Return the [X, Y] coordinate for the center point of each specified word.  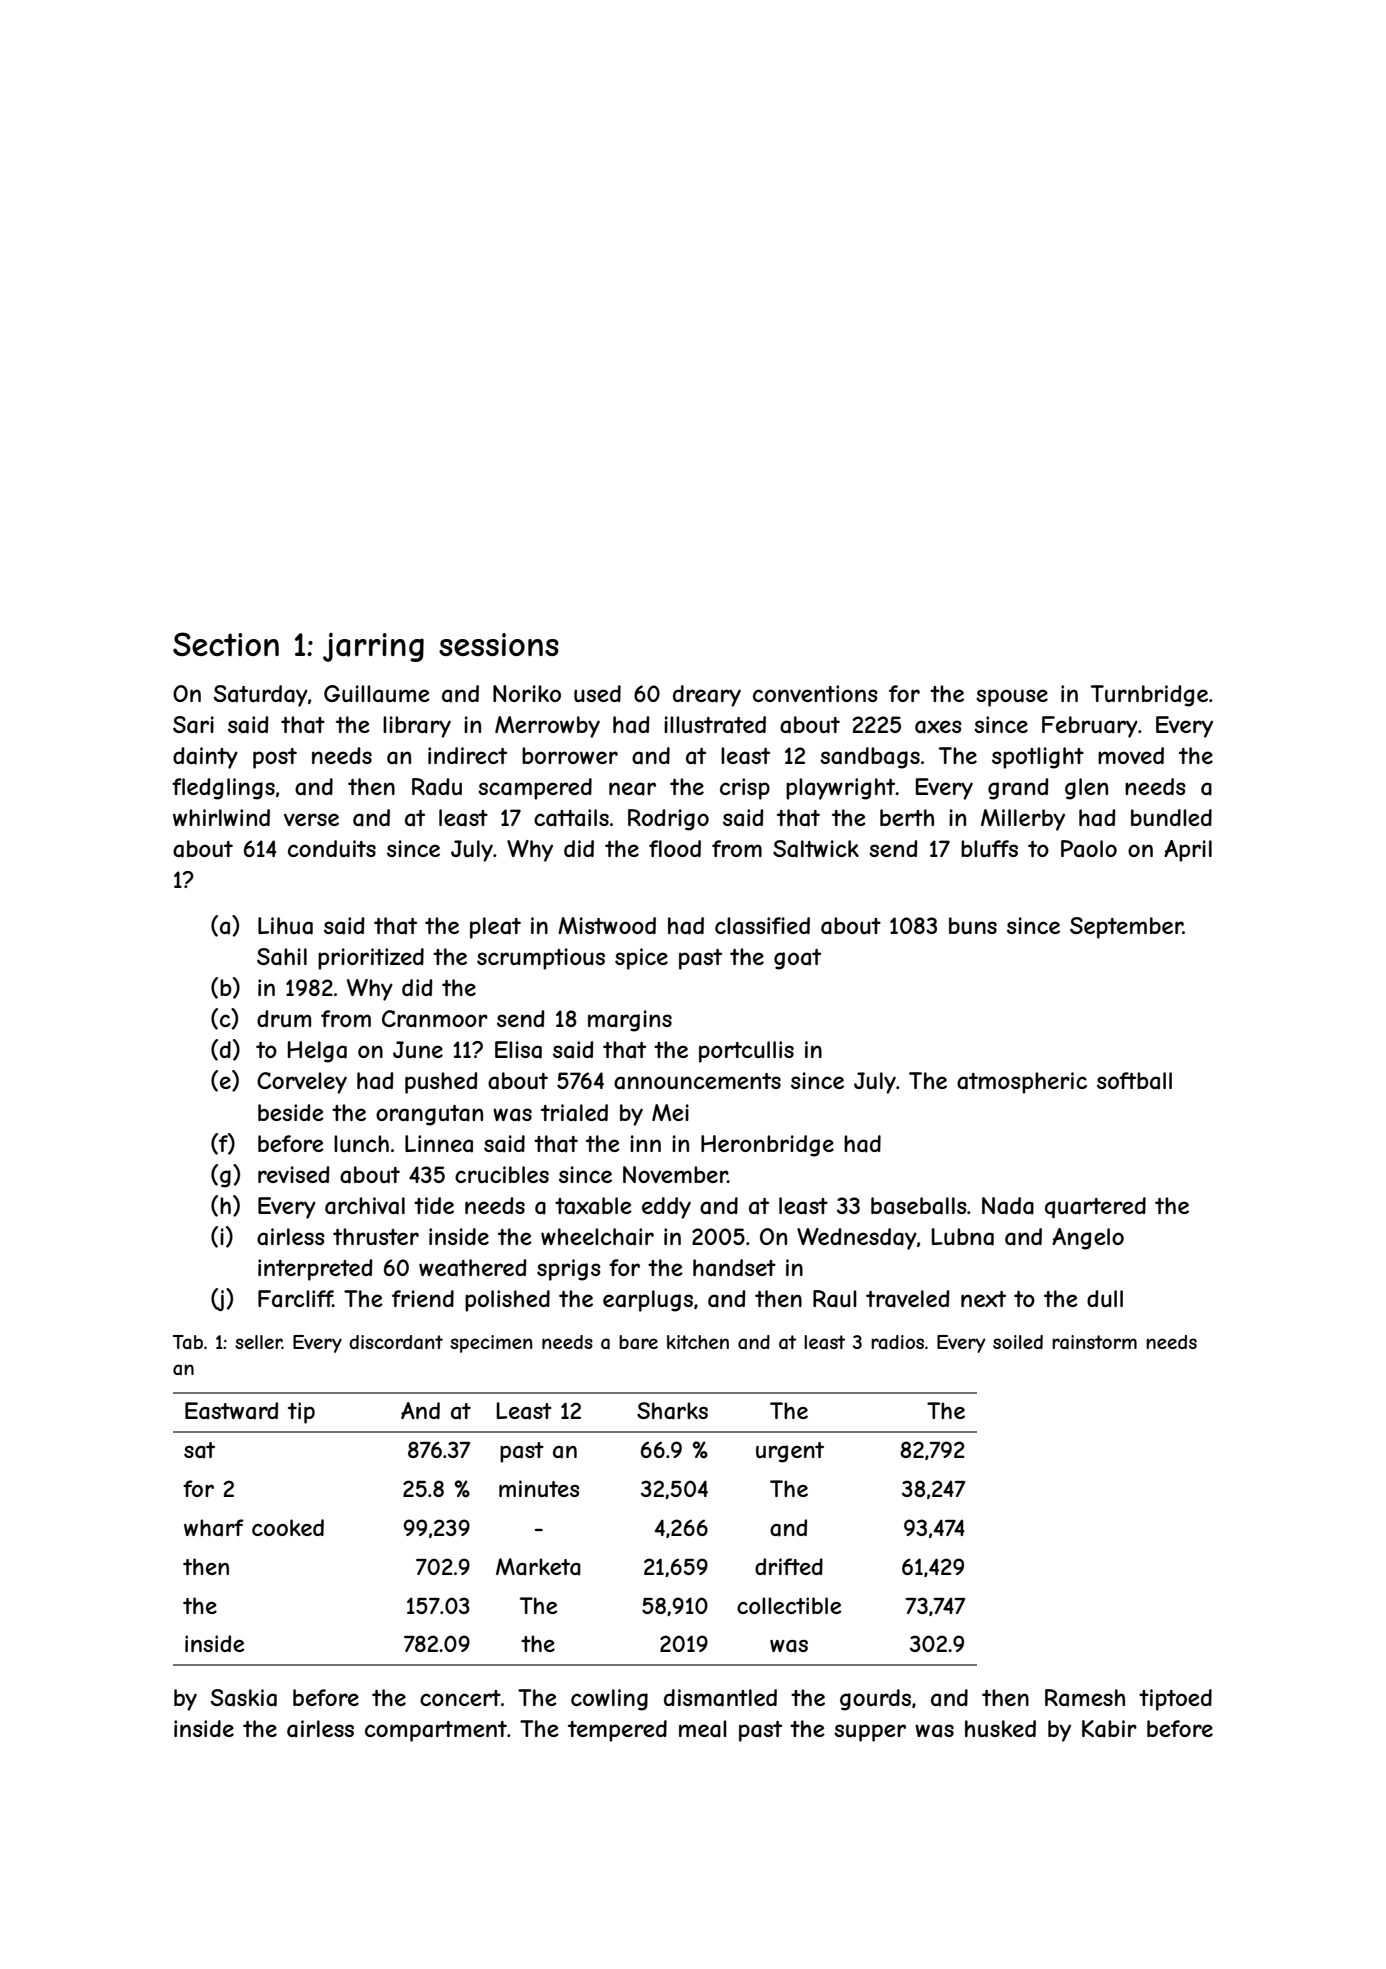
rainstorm [1094, 1342]
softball [1134, 1081]
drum [284, 1018]
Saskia [244, 1698]
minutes [539, 1488]
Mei [670, 1112]
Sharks [672, 1411]
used [597, 693]
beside [291, 1112]
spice [641, 959]
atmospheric [1022, 1083]
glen [1086, 789]
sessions [499, 644]
